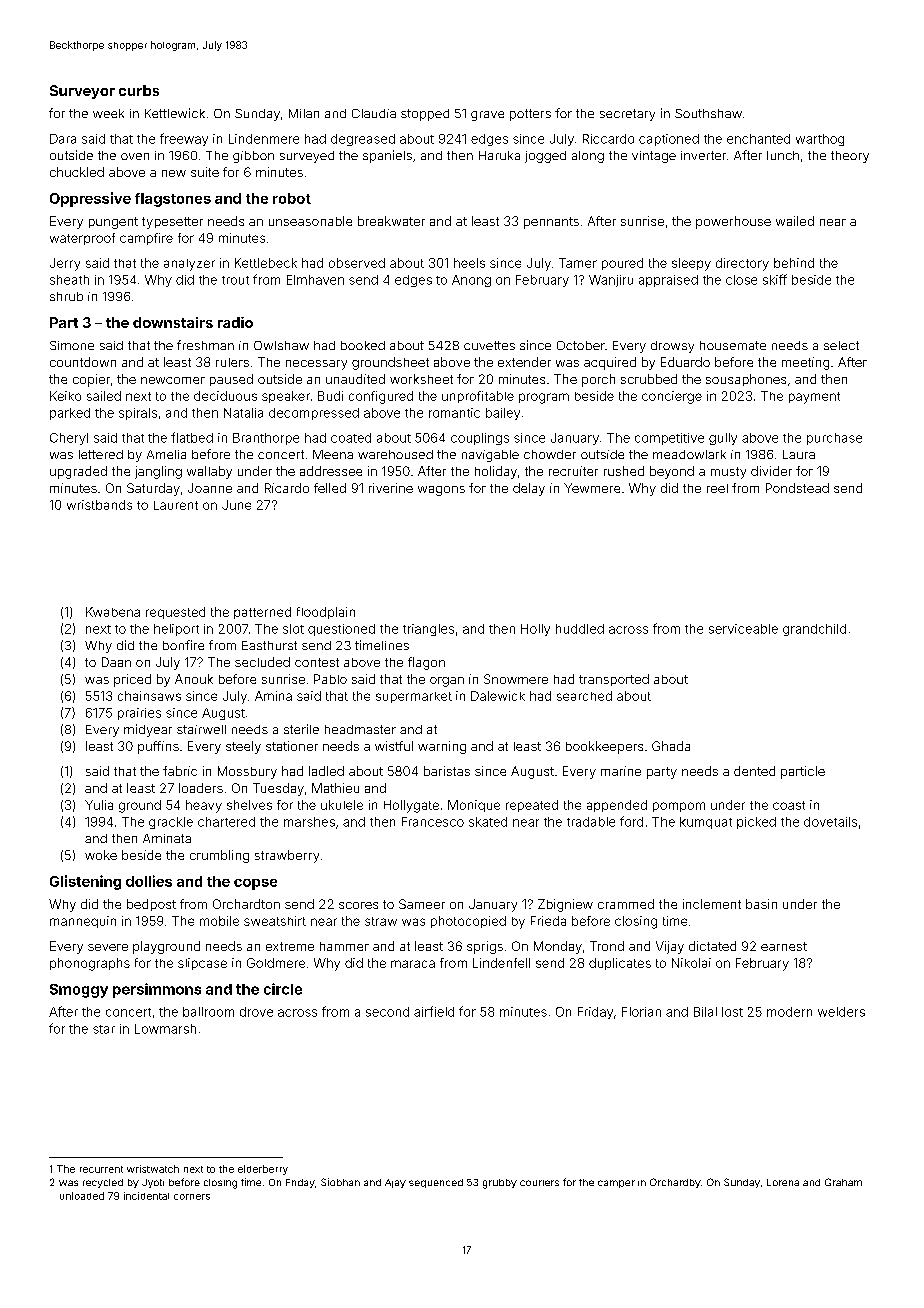 This screenshot has width=924, height=1308. What do you see at coordinates (139, 90) in the screenshot?
I see `curbs` at bounding box center [139, 90].
